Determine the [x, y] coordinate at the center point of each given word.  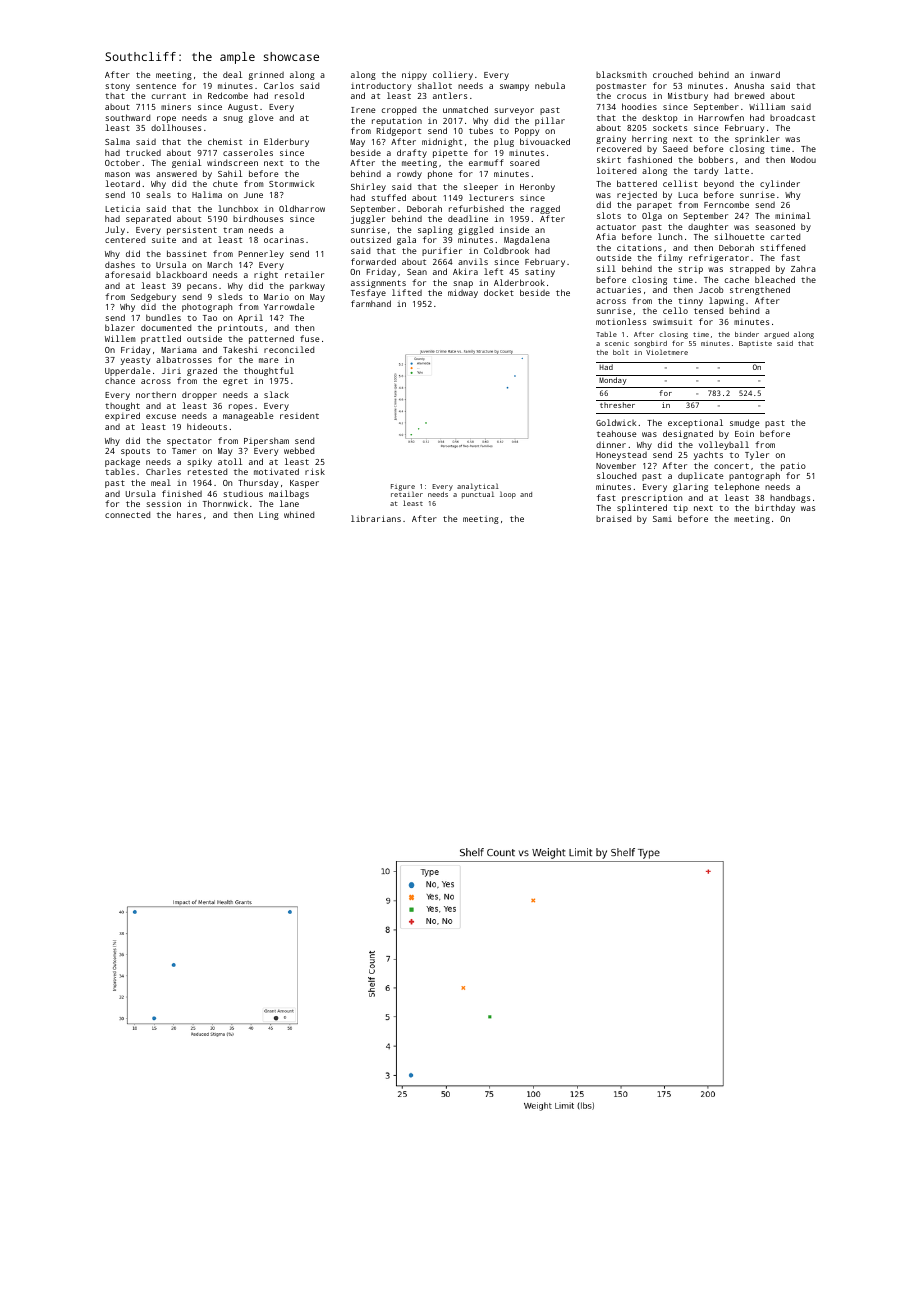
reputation [397, 121]
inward [765, 74]
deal [232, 74]
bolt [621, 352]
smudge [745, 423]
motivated [276, 471]
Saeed [675, 149]
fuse [310, 338]
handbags [790, 498]
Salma [117, 141]
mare [269, 360]
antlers [450, 95]
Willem [120, 338]
